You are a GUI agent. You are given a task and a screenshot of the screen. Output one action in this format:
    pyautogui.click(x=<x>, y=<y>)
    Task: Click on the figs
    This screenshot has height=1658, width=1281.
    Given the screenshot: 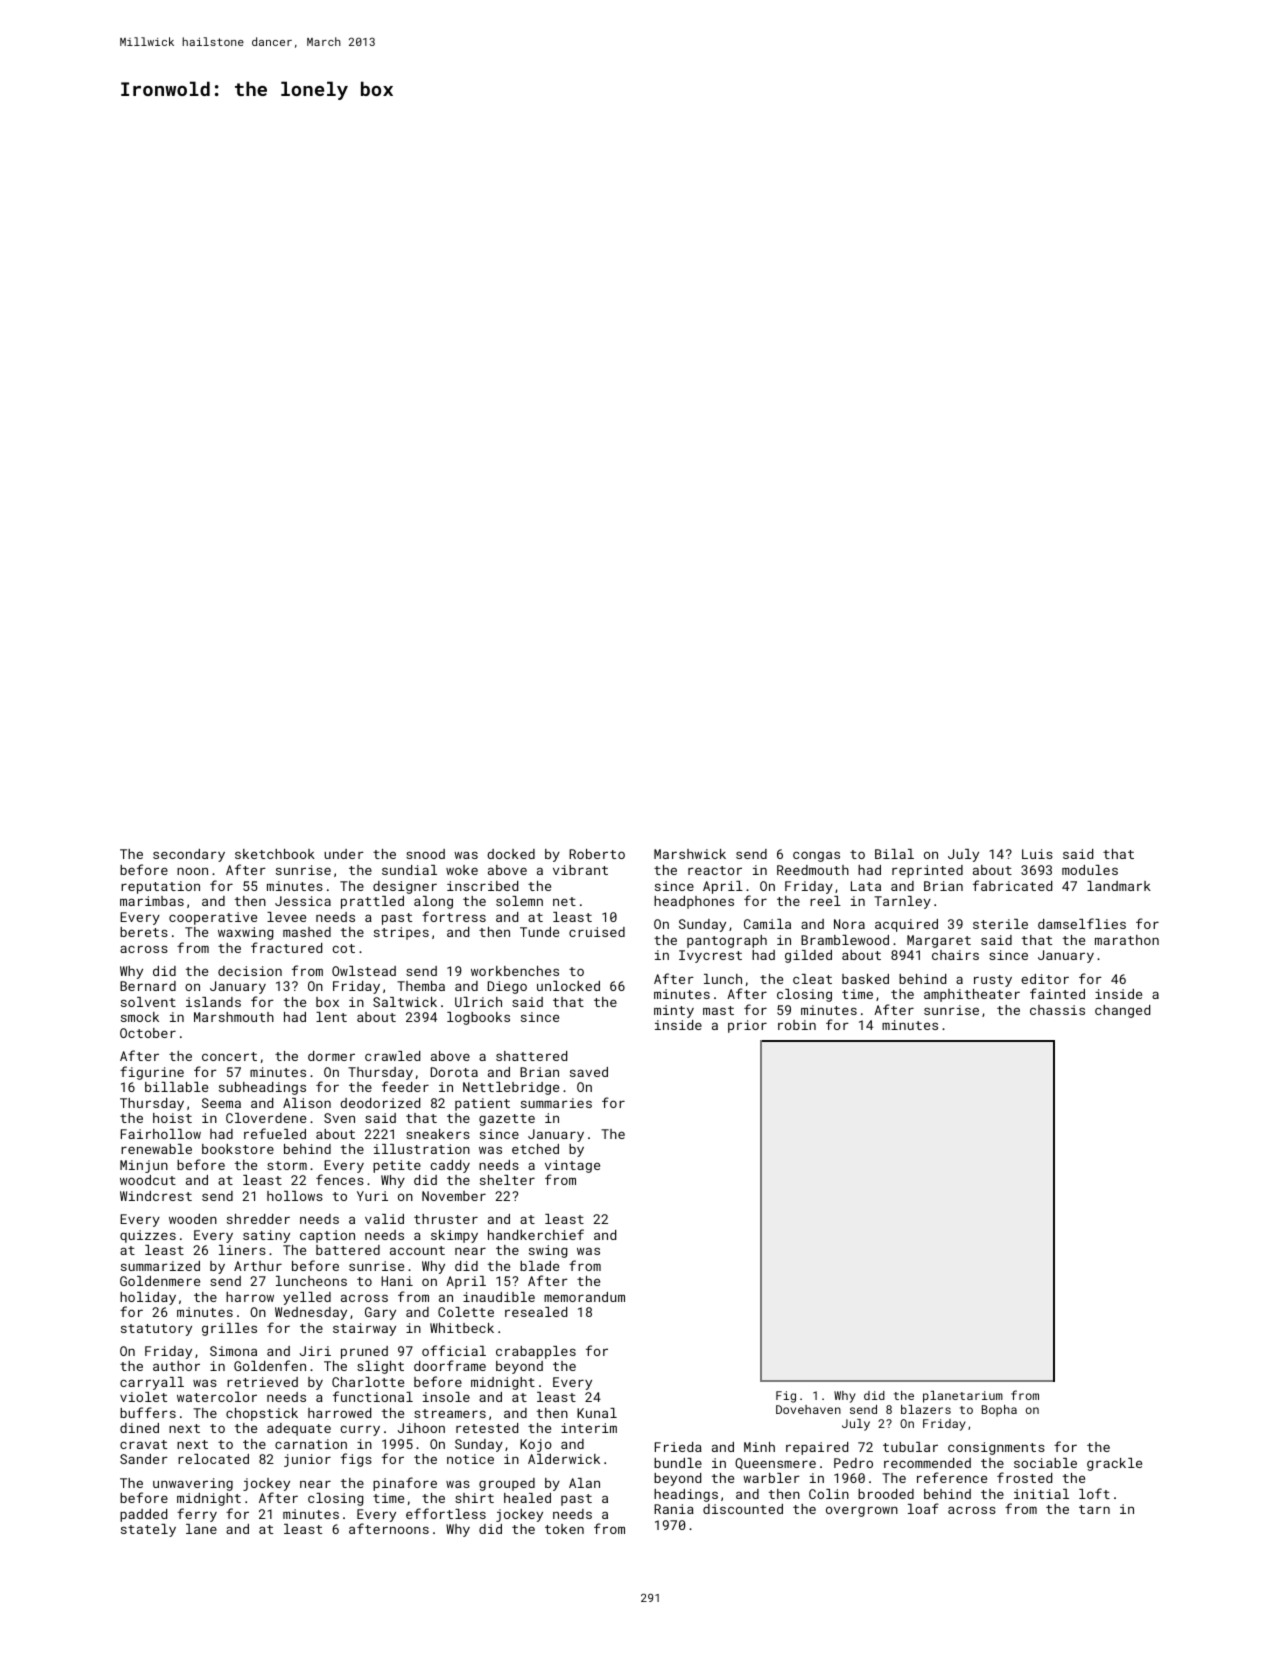 What is the action you would take?
    pyautogui.click(x=356, y=1460)
